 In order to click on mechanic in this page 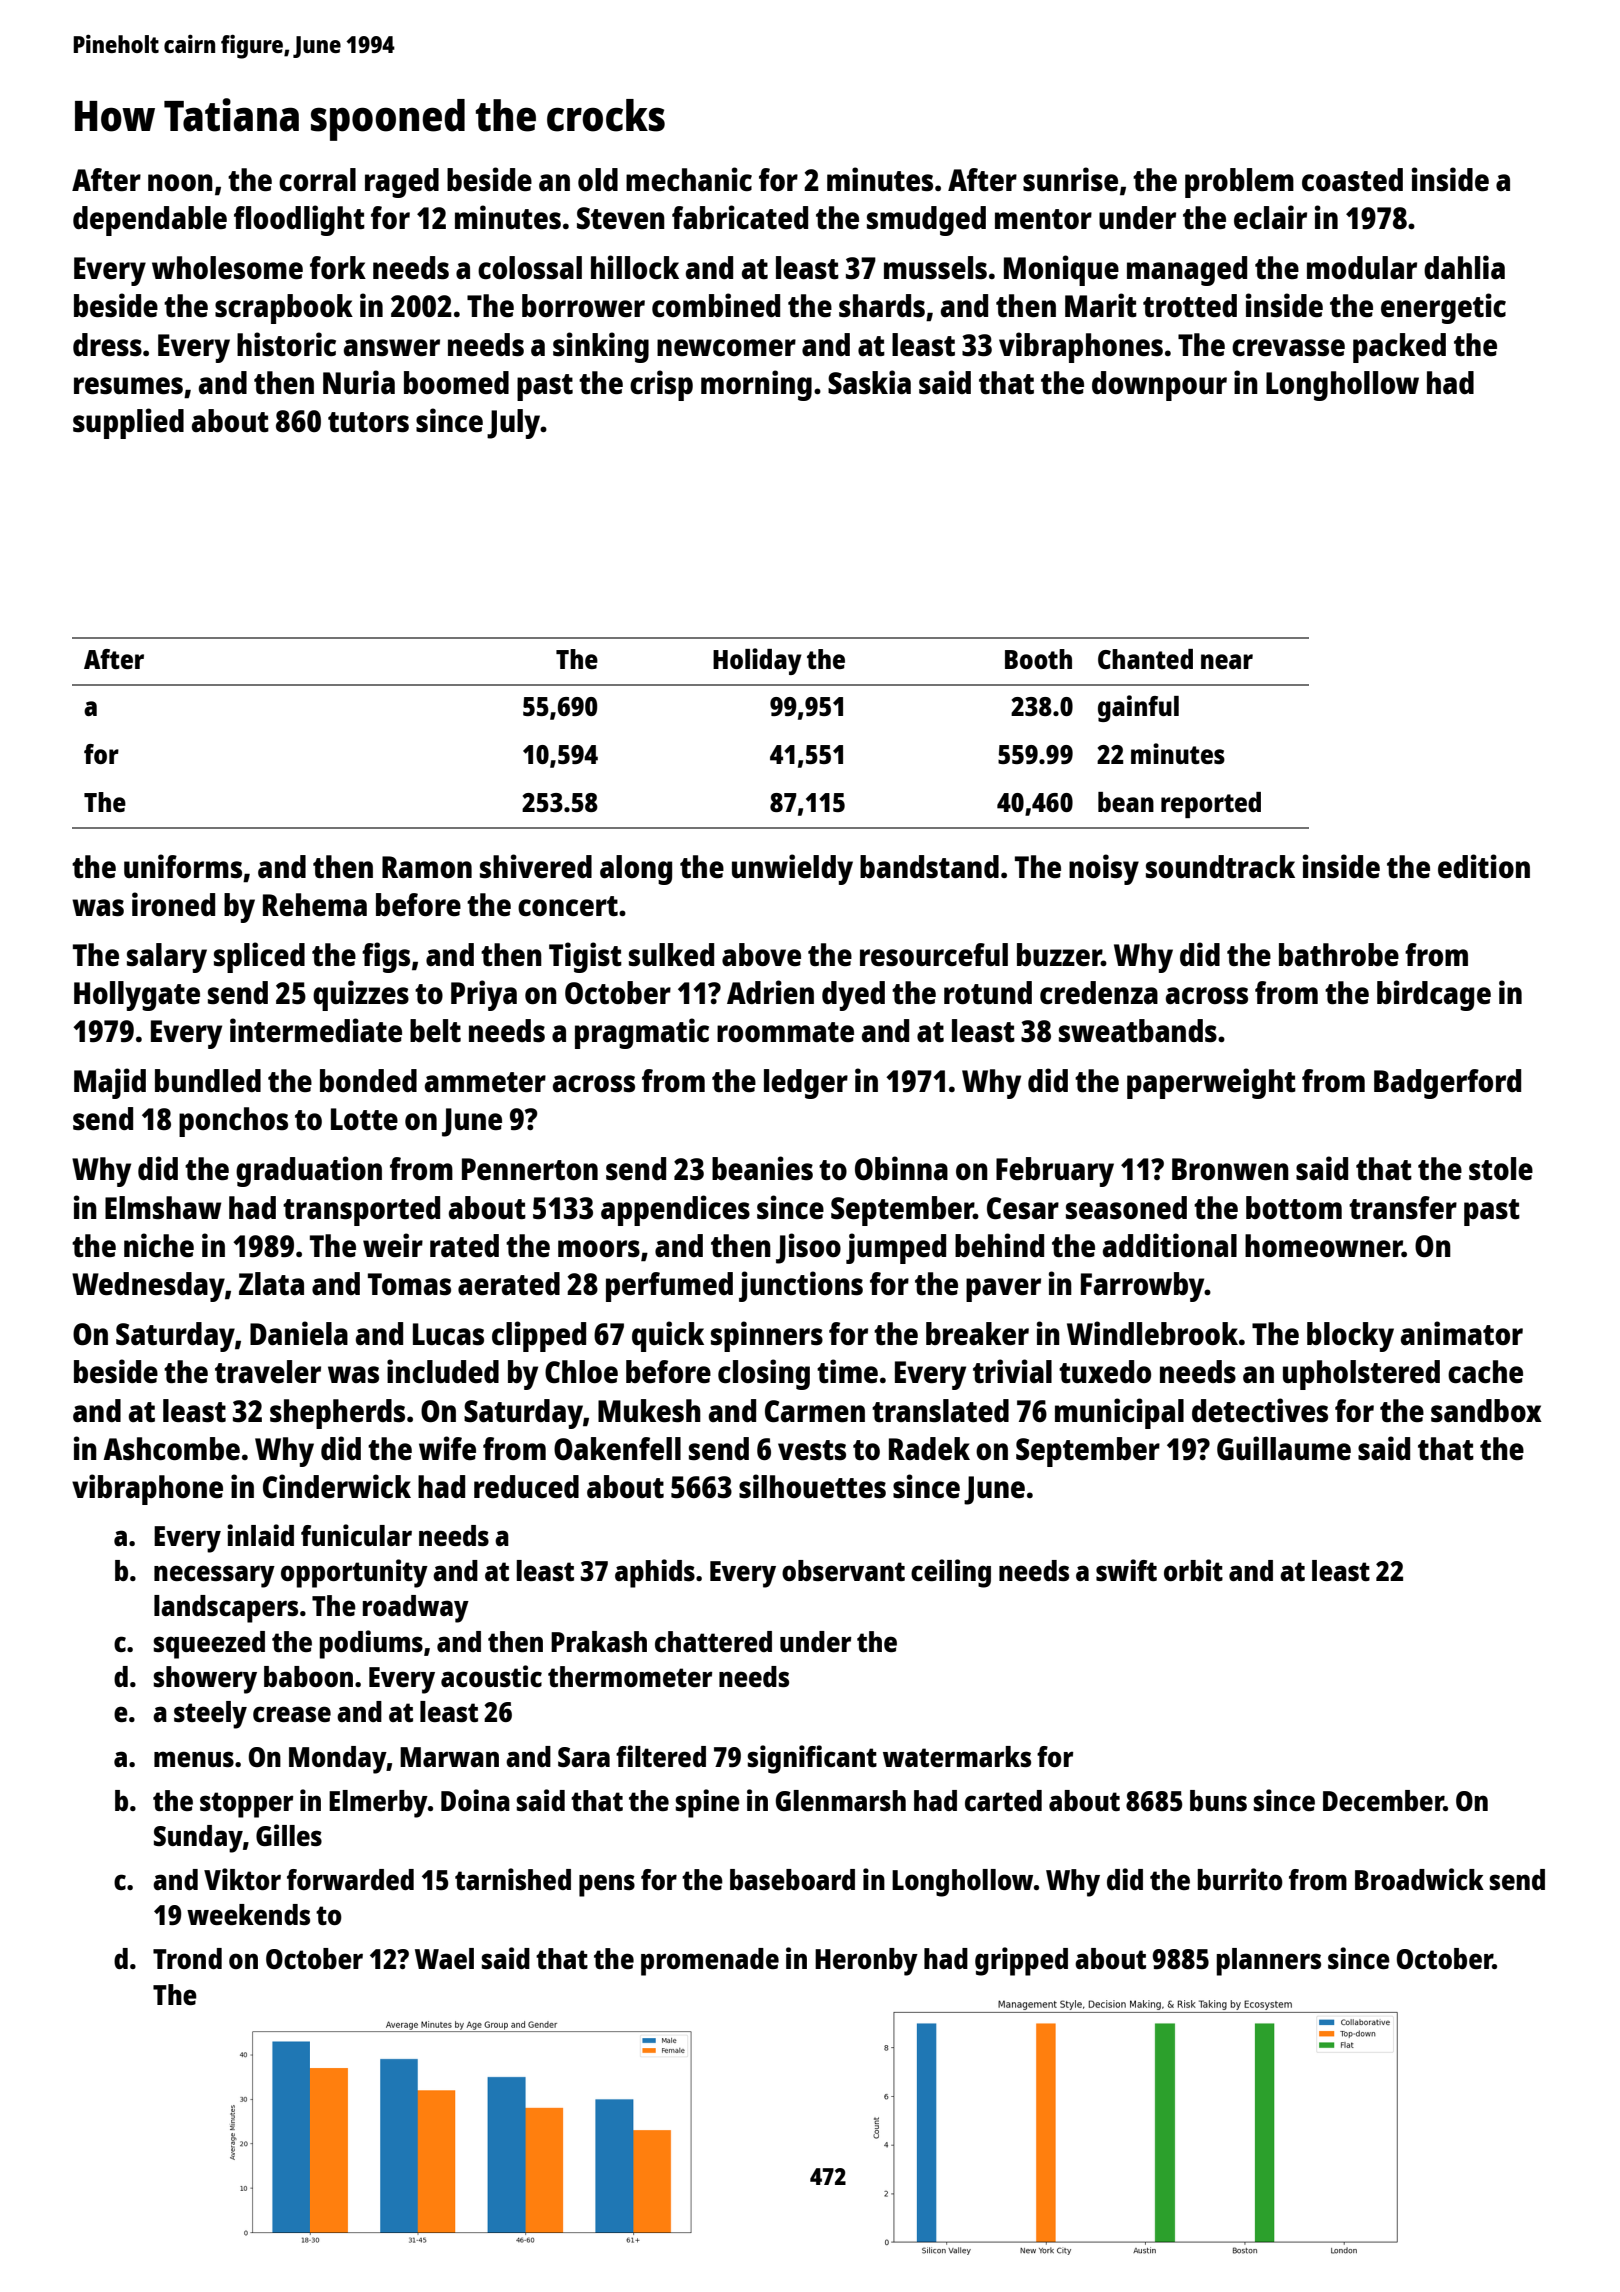, I will do `click(689, 179)`.
